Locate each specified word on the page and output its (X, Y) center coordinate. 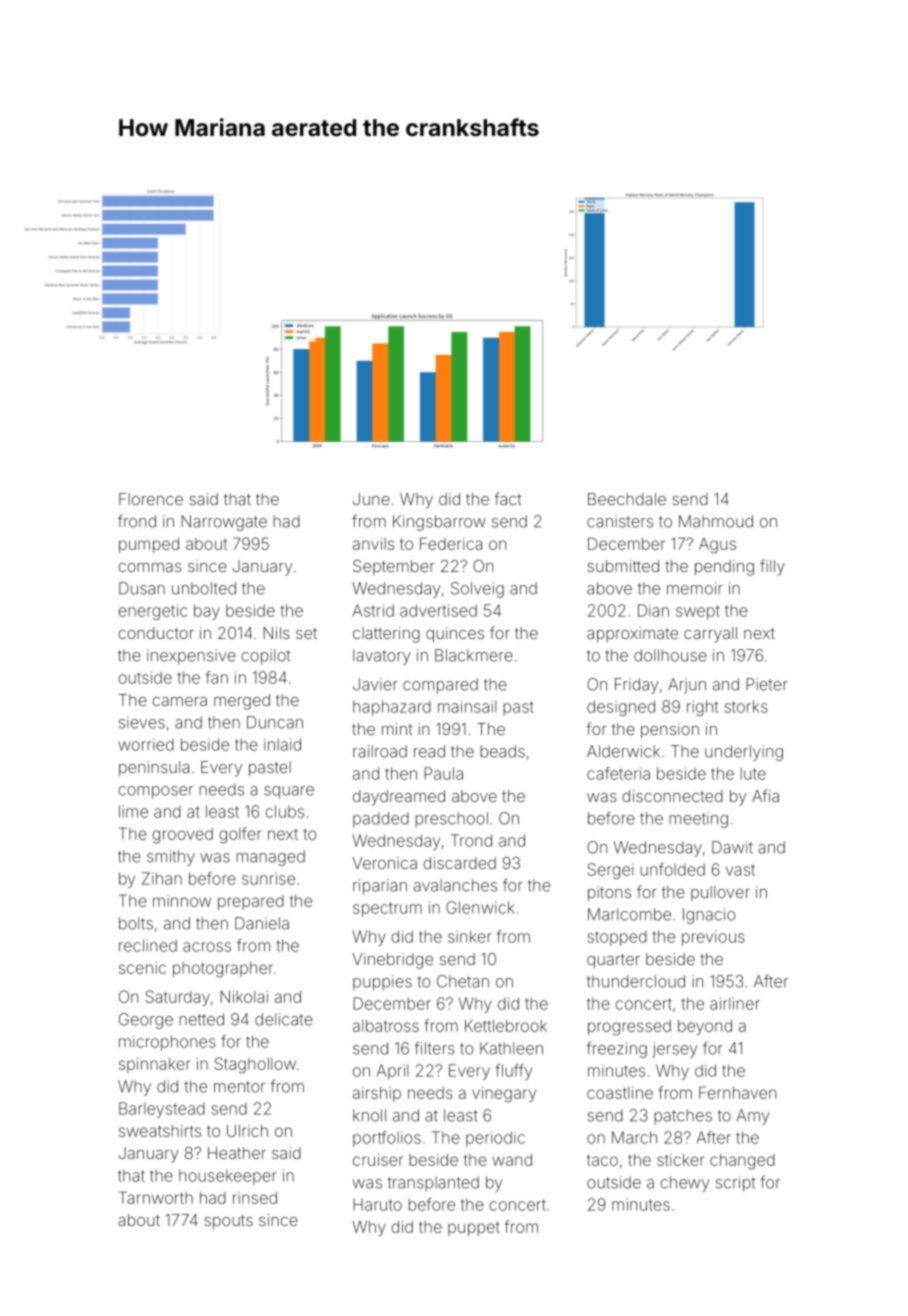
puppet (474, 1228)
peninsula (154, 769)
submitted (623, 566)
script (735, 1184)
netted (201, 1019)
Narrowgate (224, 523)
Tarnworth (156, 1197)
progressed (629, 1028)
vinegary (504, 1095)
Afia (765, 795)
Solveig (477, 590)
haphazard (392, 708)
